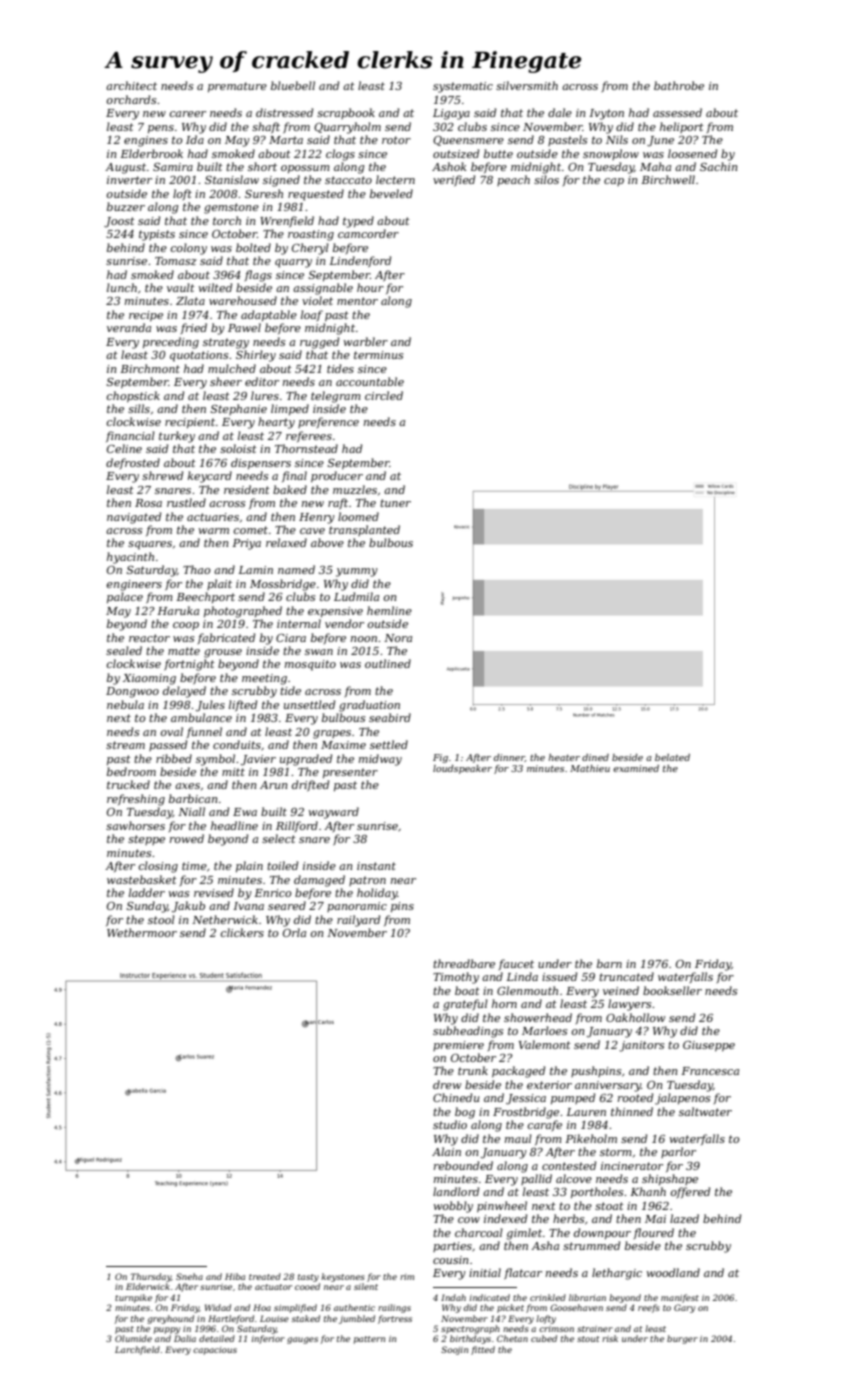  Describe the element at coordinates (446, 1151) in the document. I see `Alain` at that location.
